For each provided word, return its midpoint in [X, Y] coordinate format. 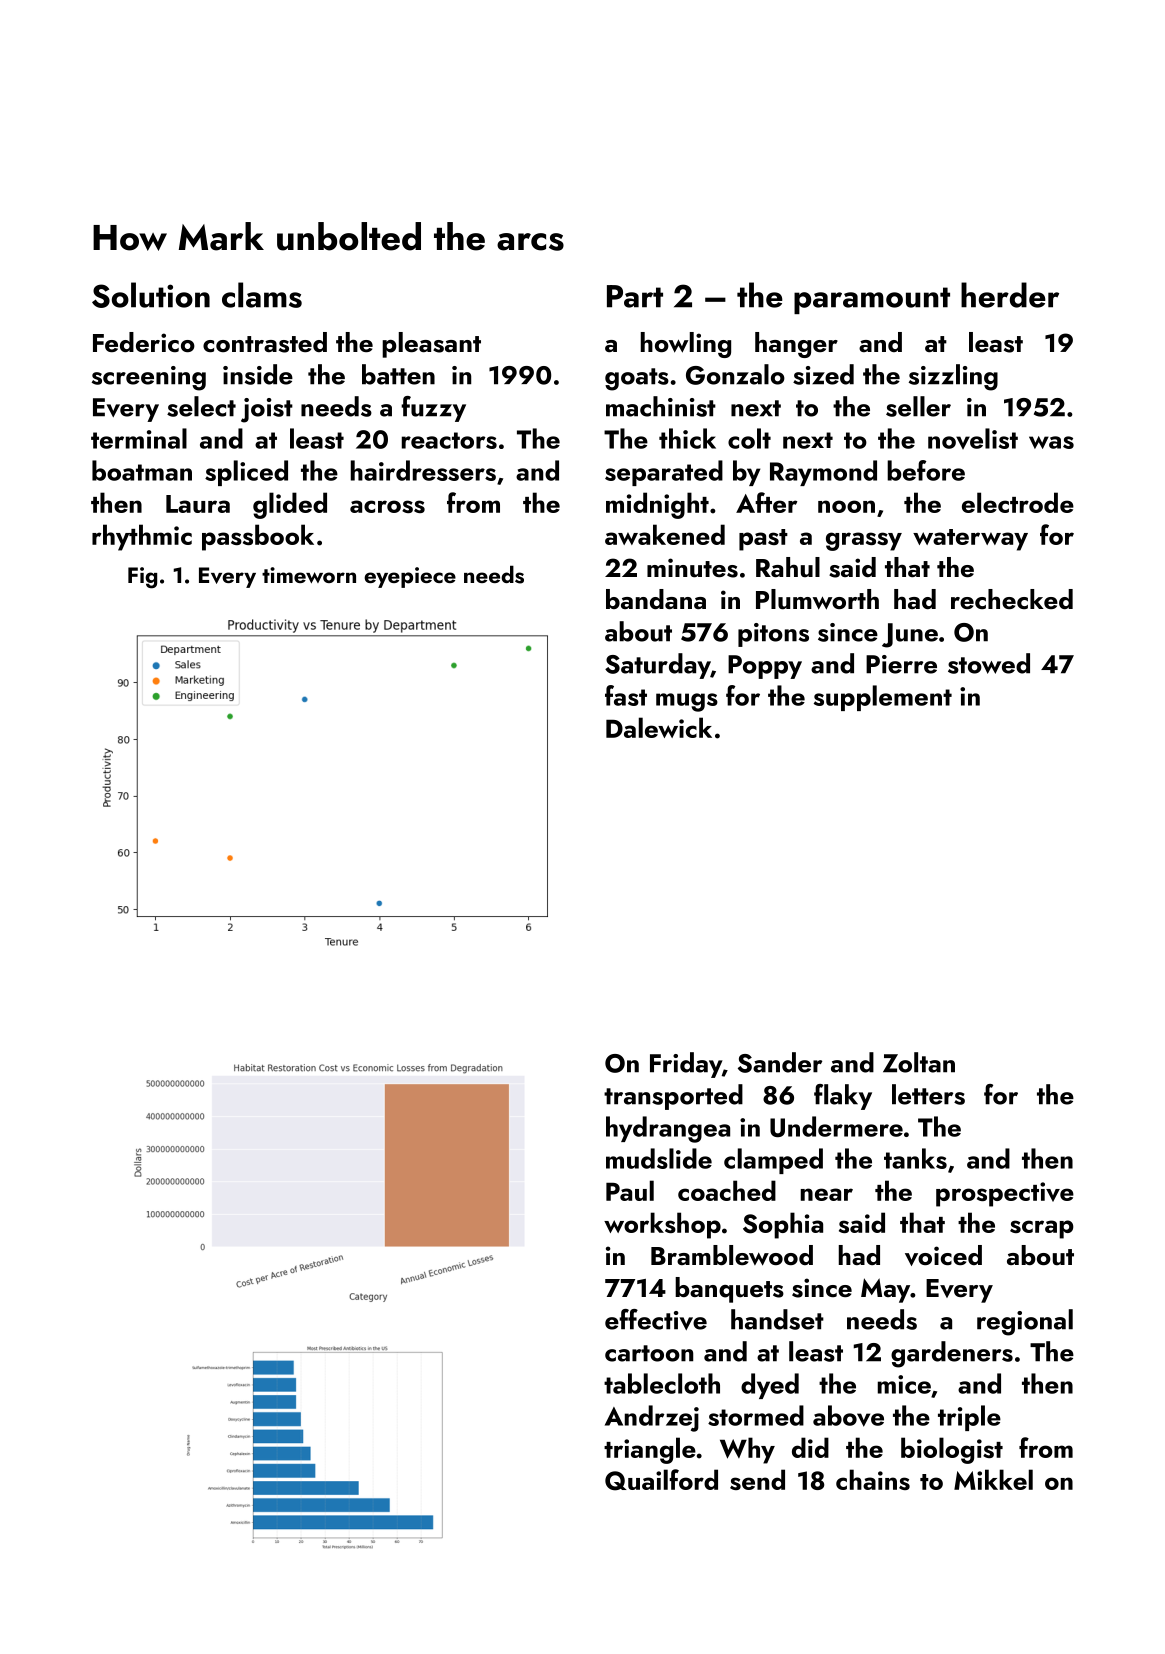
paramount [872, 300]
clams [262, 295]
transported [673, 1097]
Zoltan [919, 1062]
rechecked [1012, 599]
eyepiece [410, 577]
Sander [780, 1062]
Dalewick [659, 727]
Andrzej [652, 1418]
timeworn [309, 575]
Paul [630, 1190]
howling [686, 345]
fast [626, 695]
